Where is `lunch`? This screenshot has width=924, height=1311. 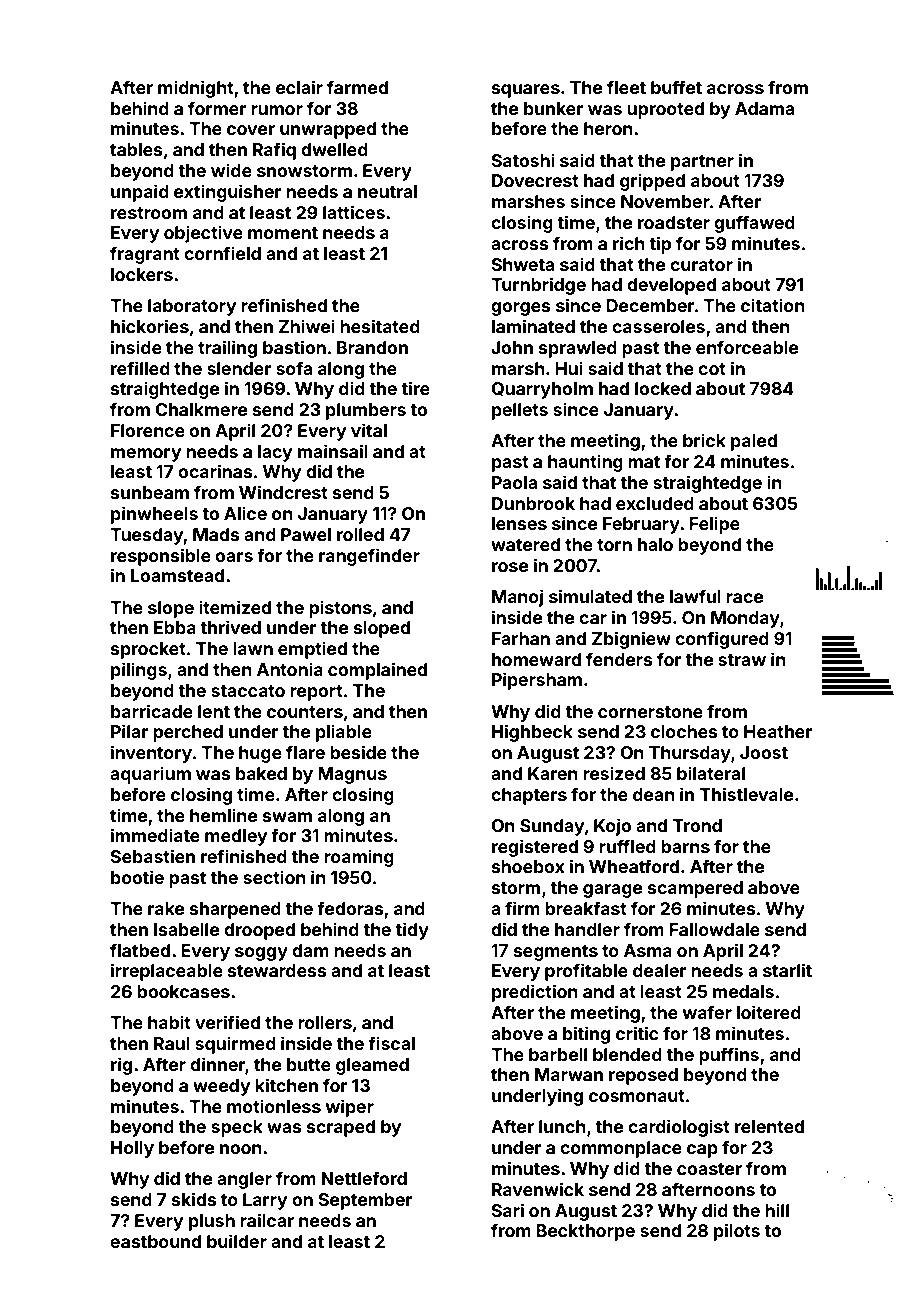
lunch is located at coordinates (562, 1126).
